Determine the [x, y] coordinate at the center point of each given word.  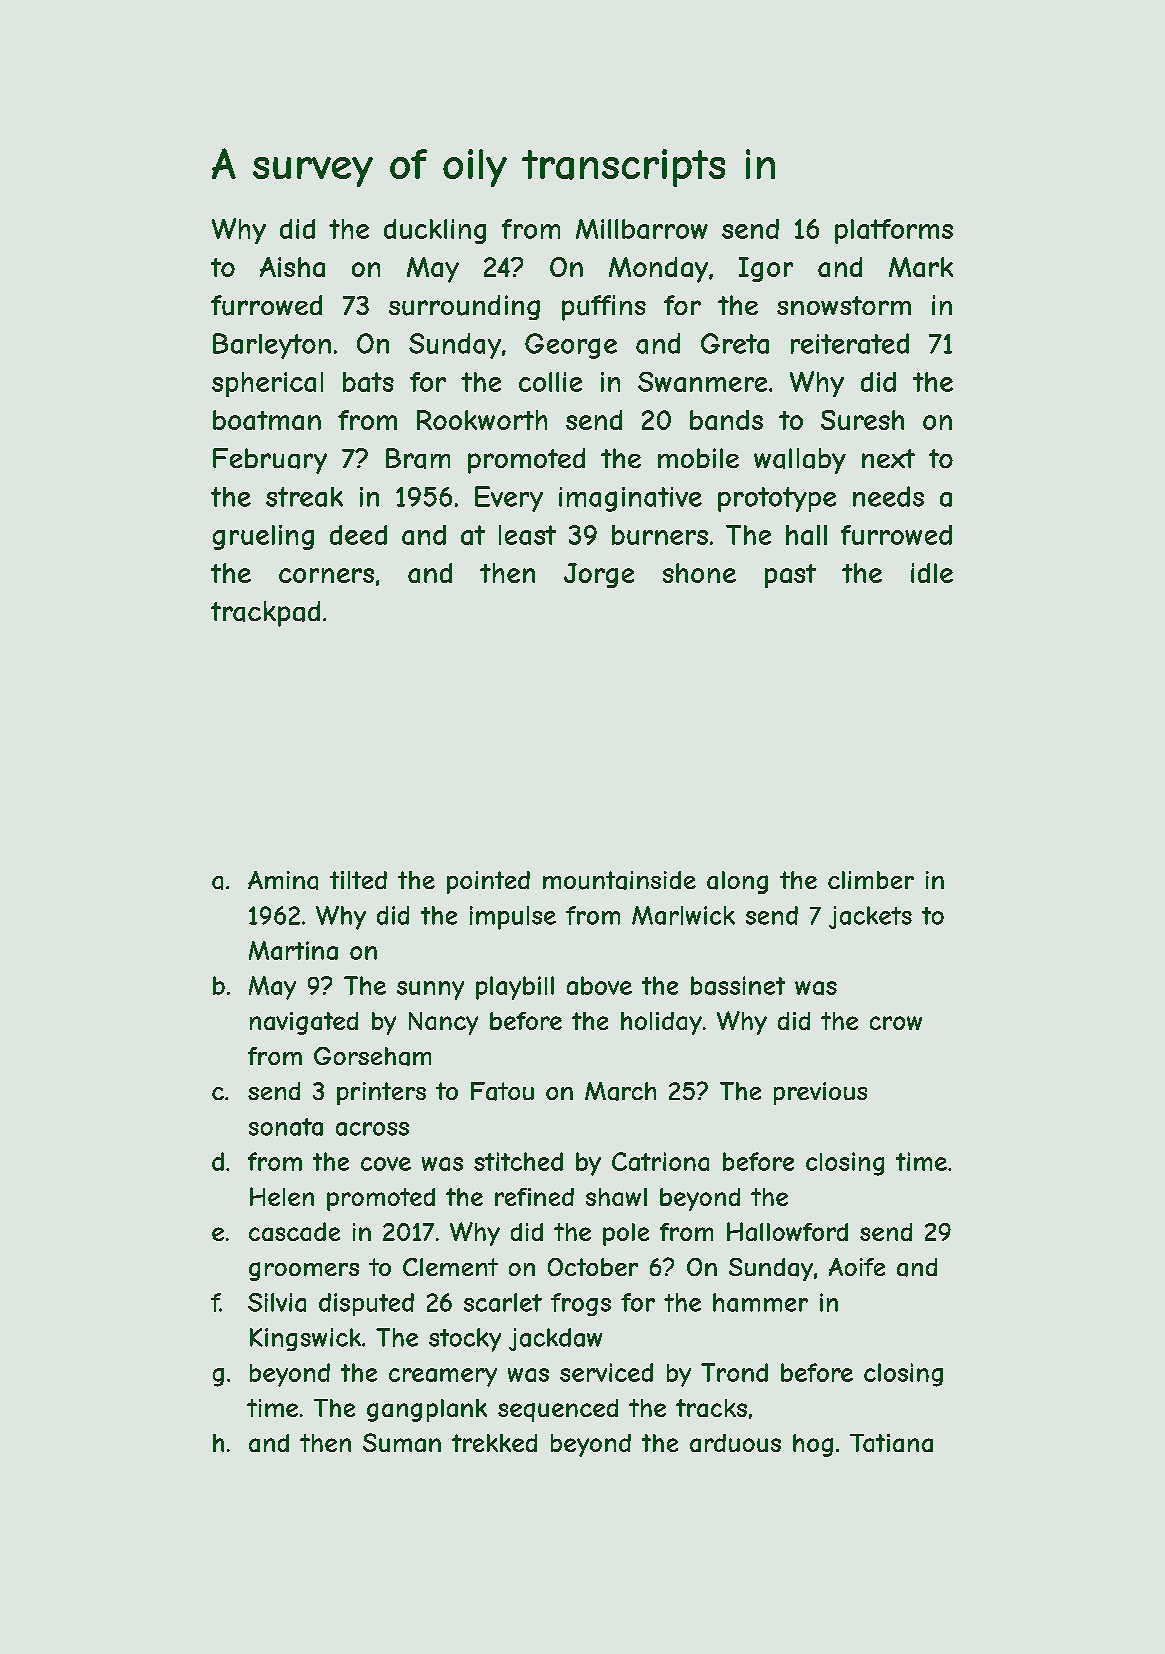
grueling [263, 537]
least [527, 535]
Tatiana [891, 1443]
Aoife [857, 1267]
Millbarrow [642, 229]
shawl [616, 1197]
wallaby [800, 461]
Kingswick [305, 1339]
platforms [894, 231]
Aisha [292, 267]
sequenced [558, 1410]
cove [386, 1164]
